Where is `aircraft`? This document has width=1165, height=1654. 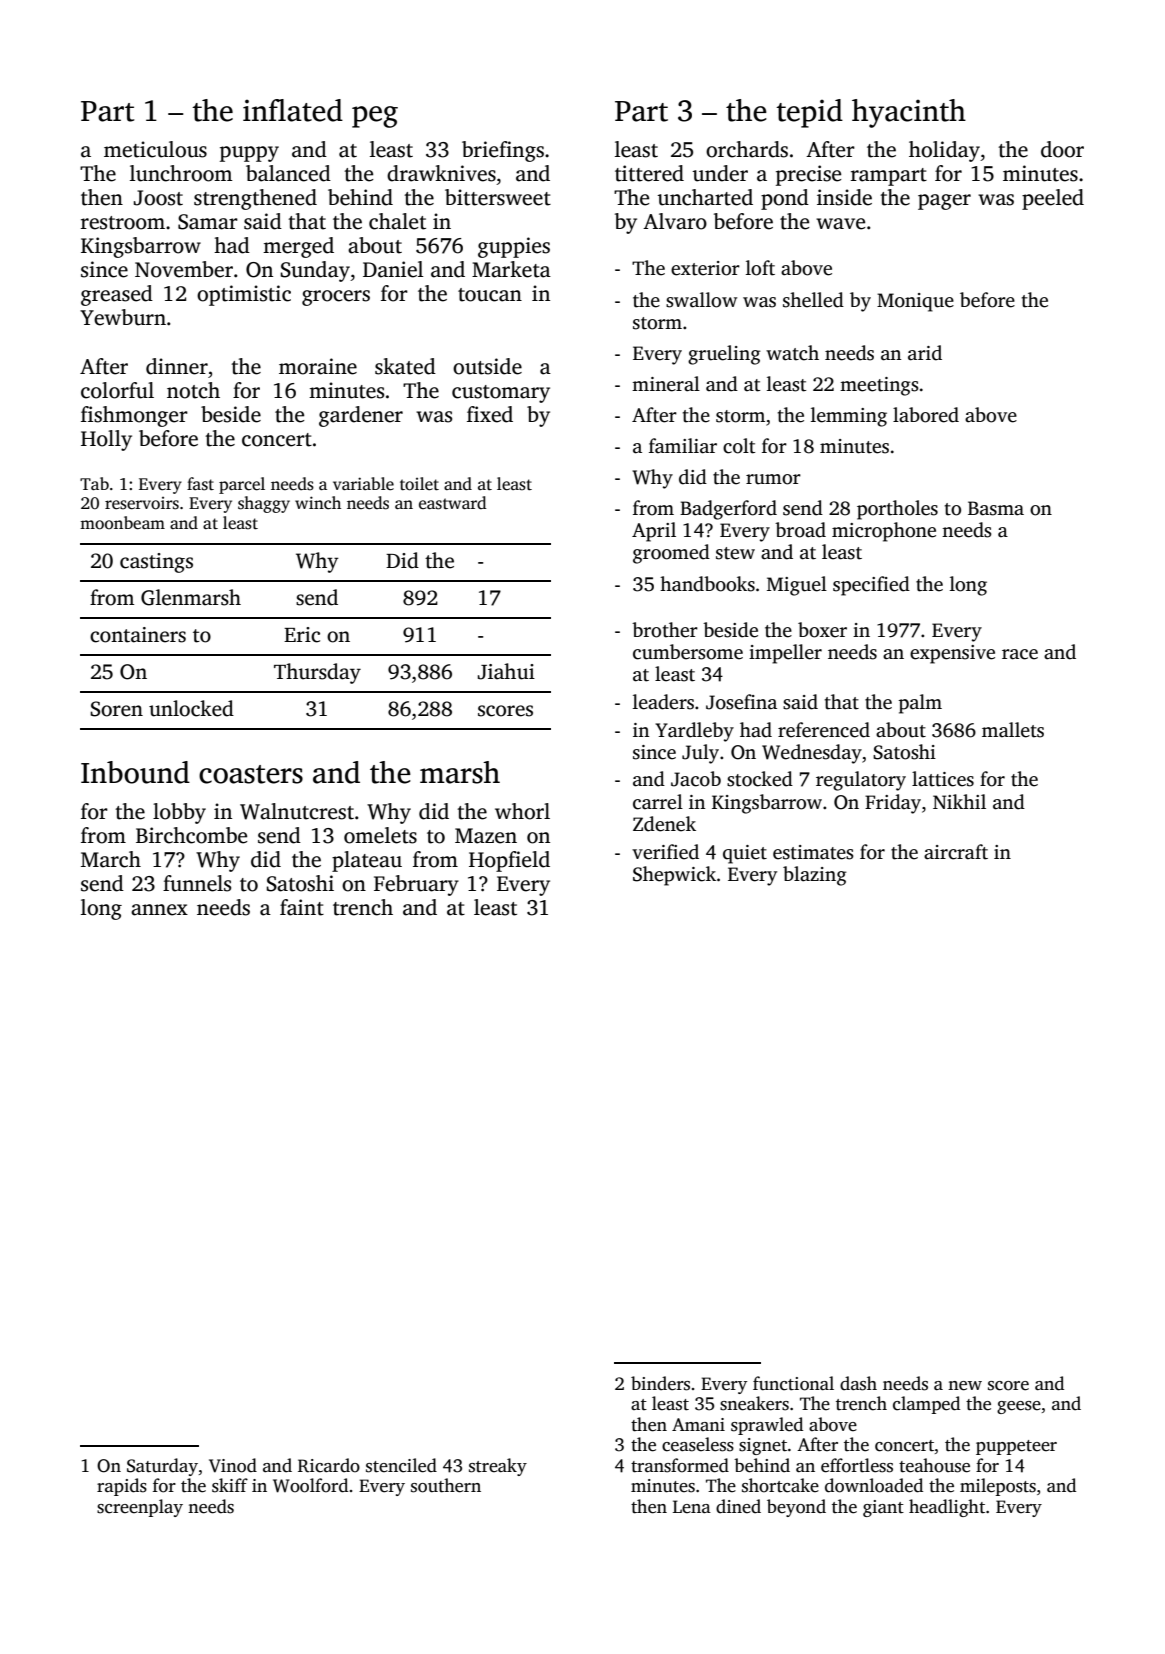 aircraft is located at coordinates (956, 852).
